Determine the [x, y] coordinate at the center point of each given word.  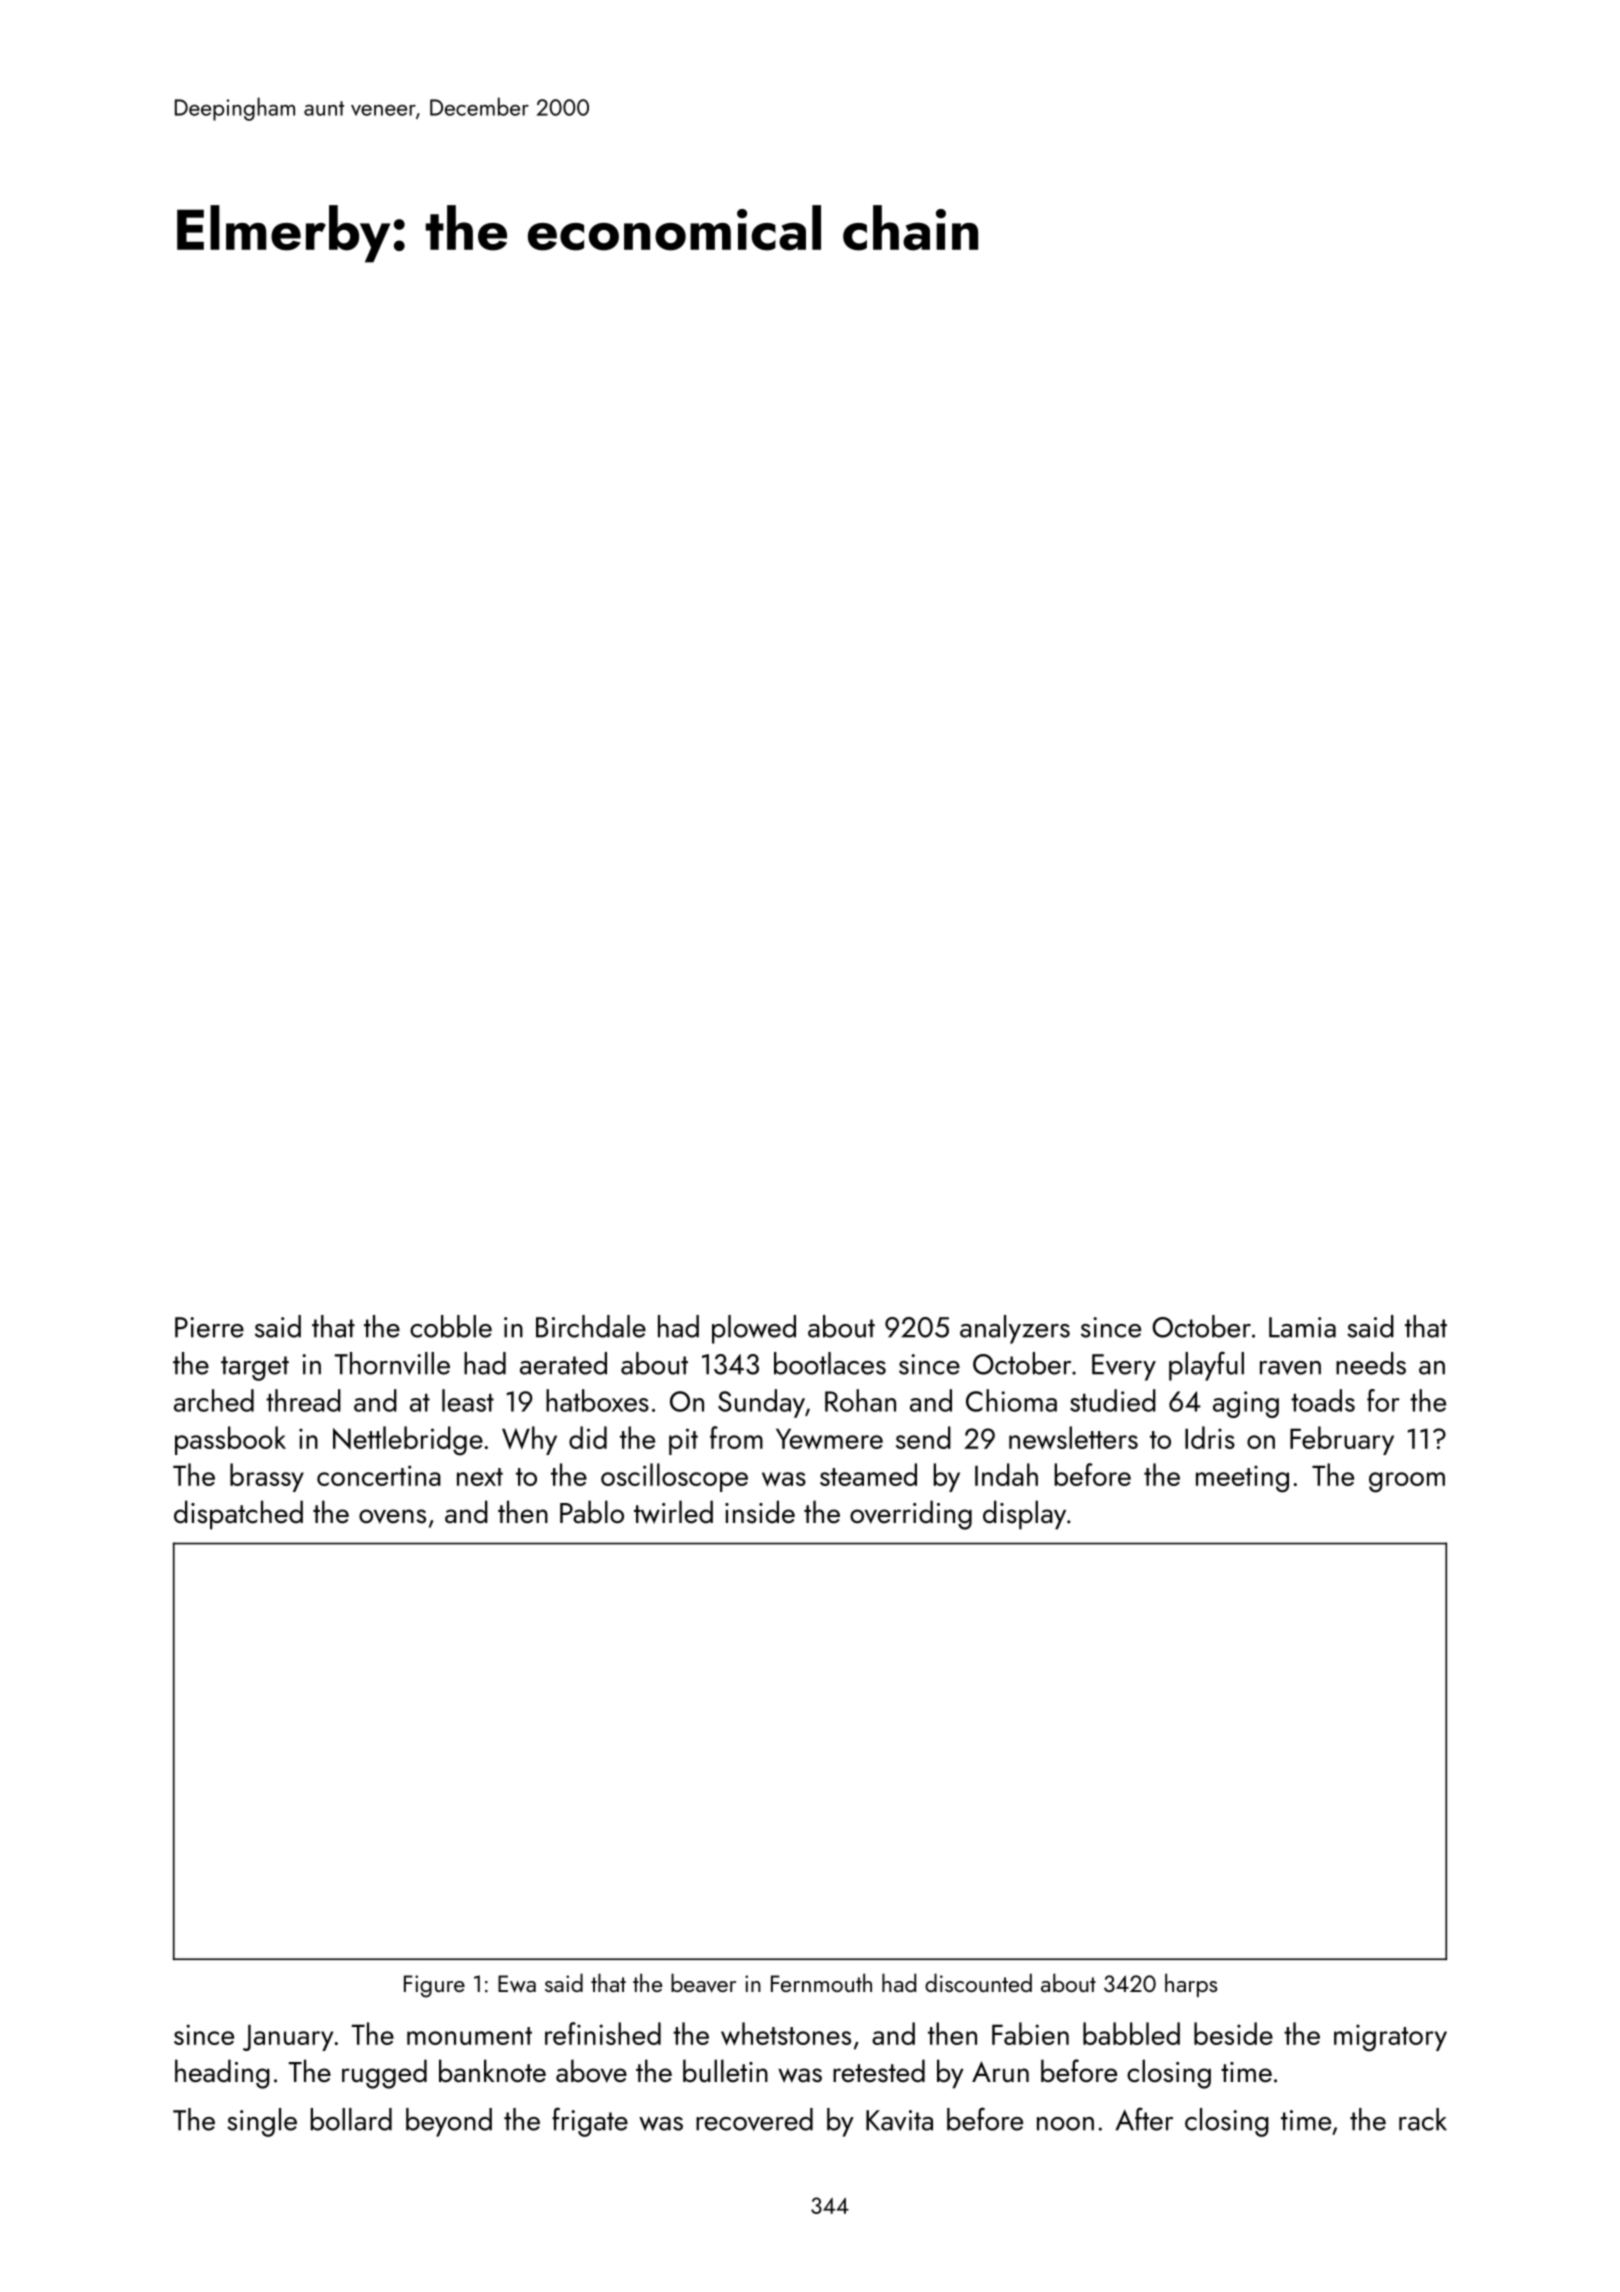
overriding [911, 1515]
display [1024, 1515]
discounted [978, 1982]
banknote [492, 2071]
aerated [563, 1363]
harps [1191, 1985]
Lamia [1302, 1327]
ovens [392, 1516]
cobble [451, 1326]
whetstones [786, 2033]
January [288, 2037]
